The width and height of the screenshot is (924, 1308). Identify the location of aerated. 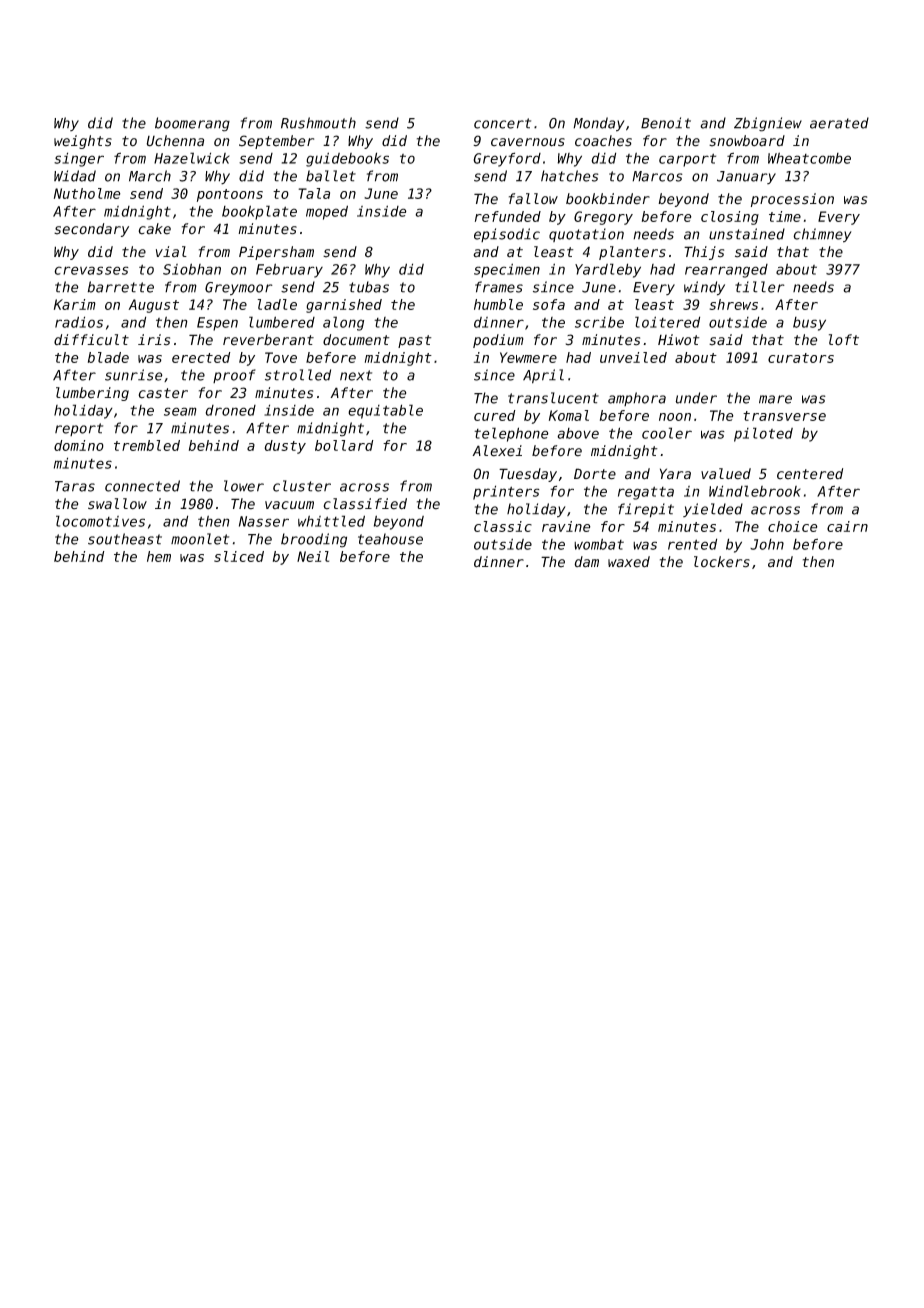
(839, 123).
